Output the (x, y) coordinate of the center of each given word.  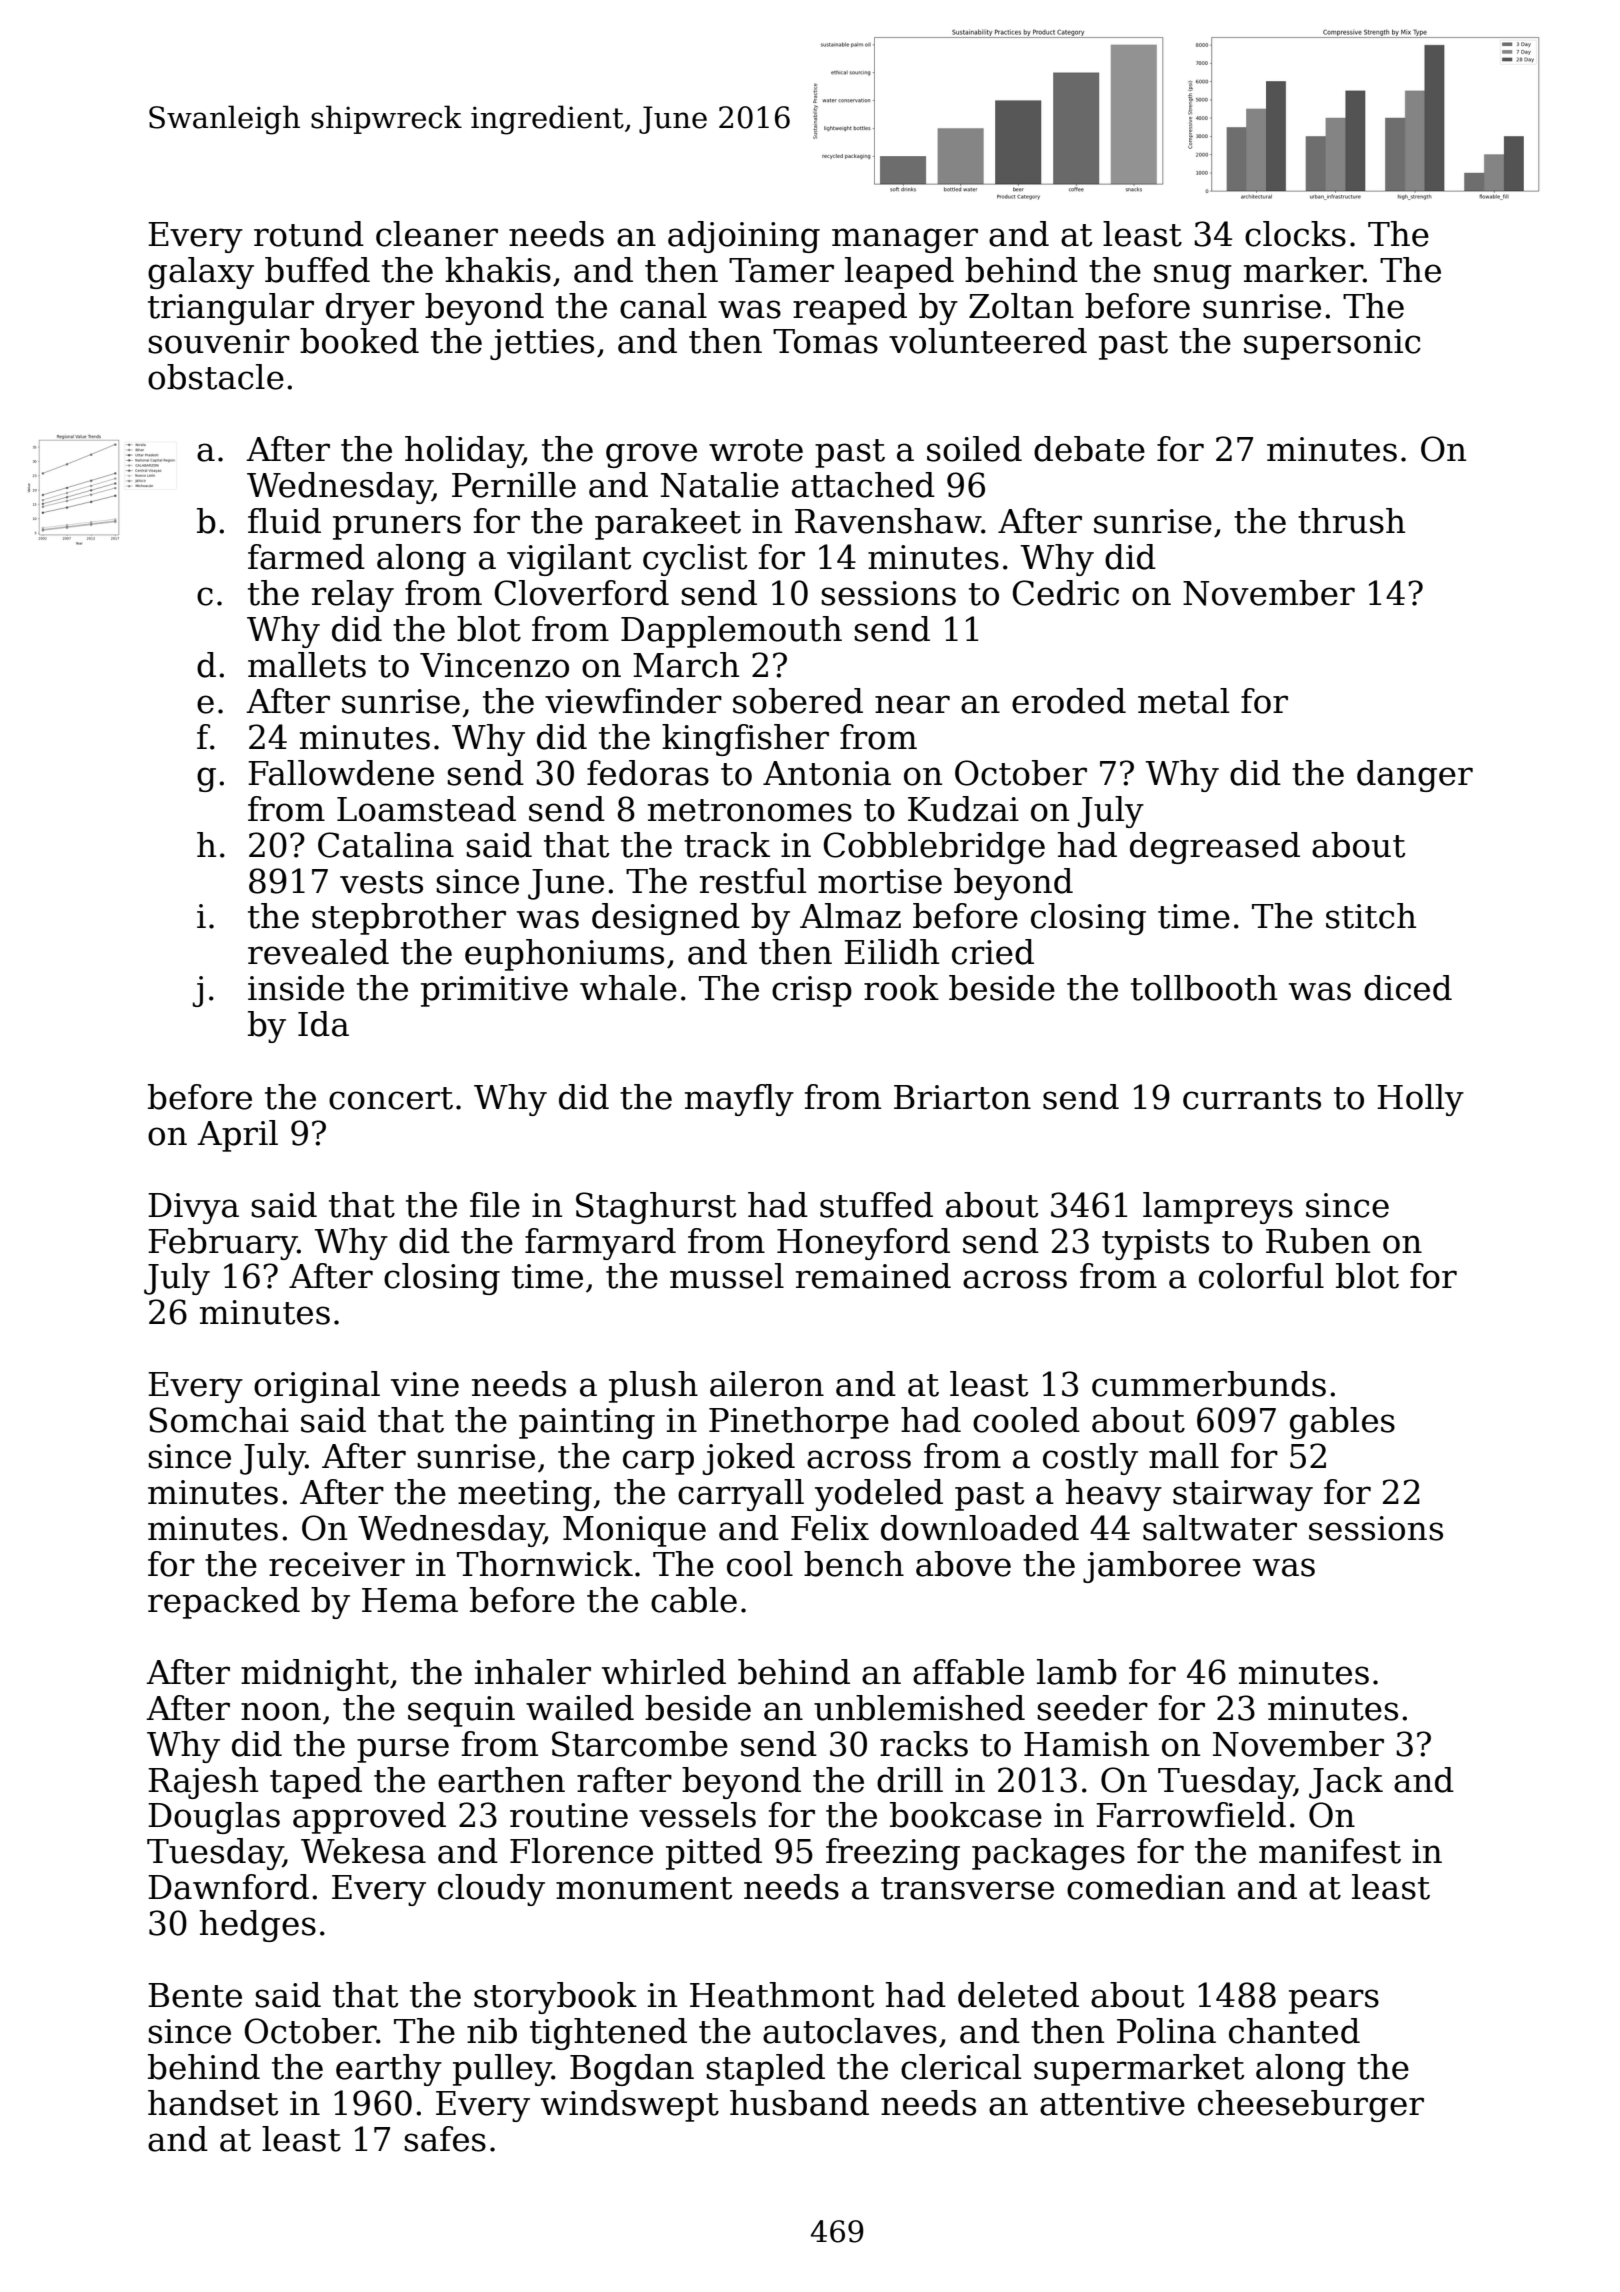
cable (694, 1600)
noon (281, 1711)
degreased (1215, 848)
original (317, 1387)
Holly (1420, 1100)
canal (663, 306)
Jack (1346, 1783)
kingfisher (745, 740)
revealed (318, 952)
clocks (1295, 234)
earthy (389, 2070)
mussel (727, 1276)
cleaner (437, 234)
